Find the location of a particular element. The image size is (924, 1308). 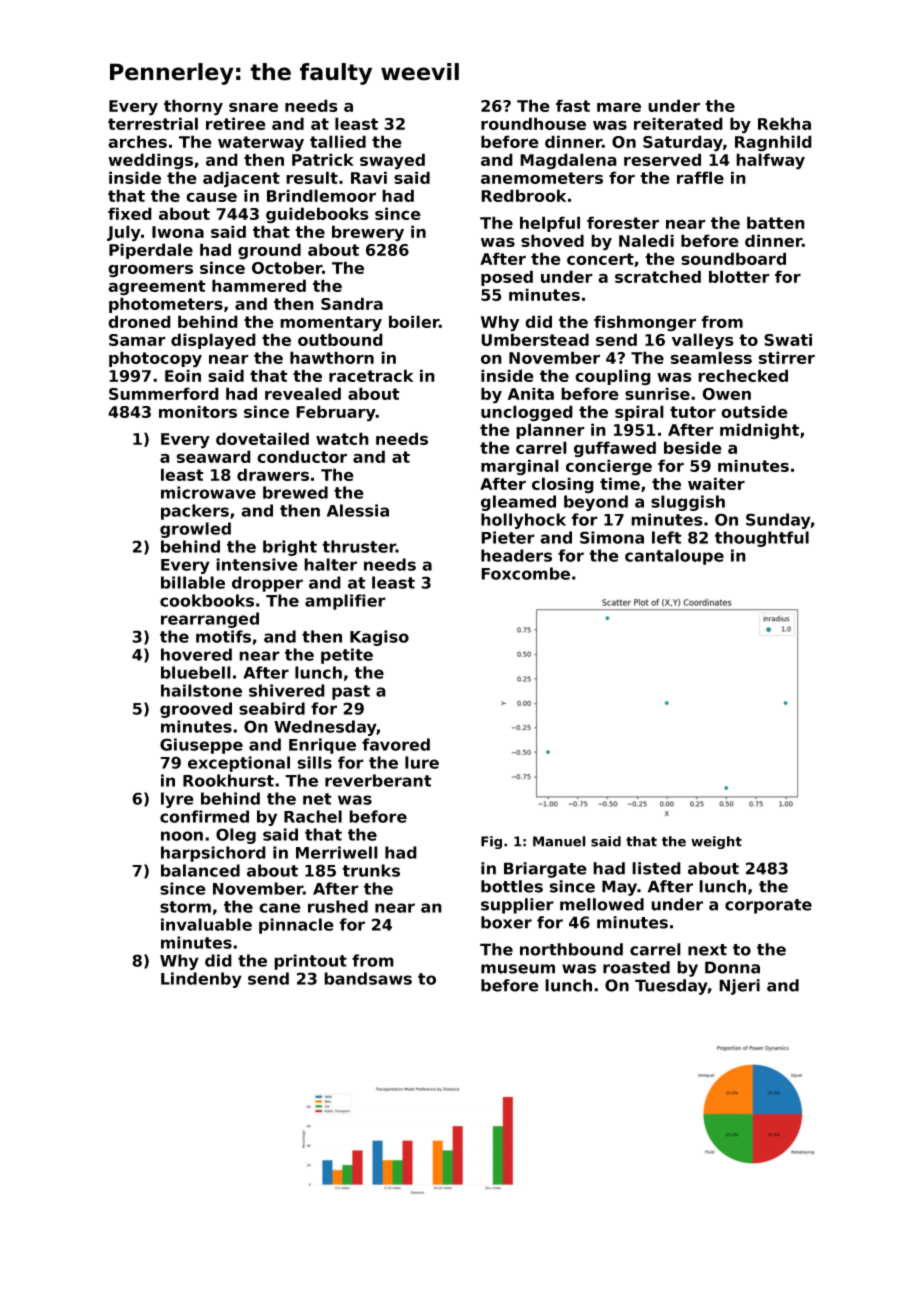

raffle is located at coordinates (700, 177).
